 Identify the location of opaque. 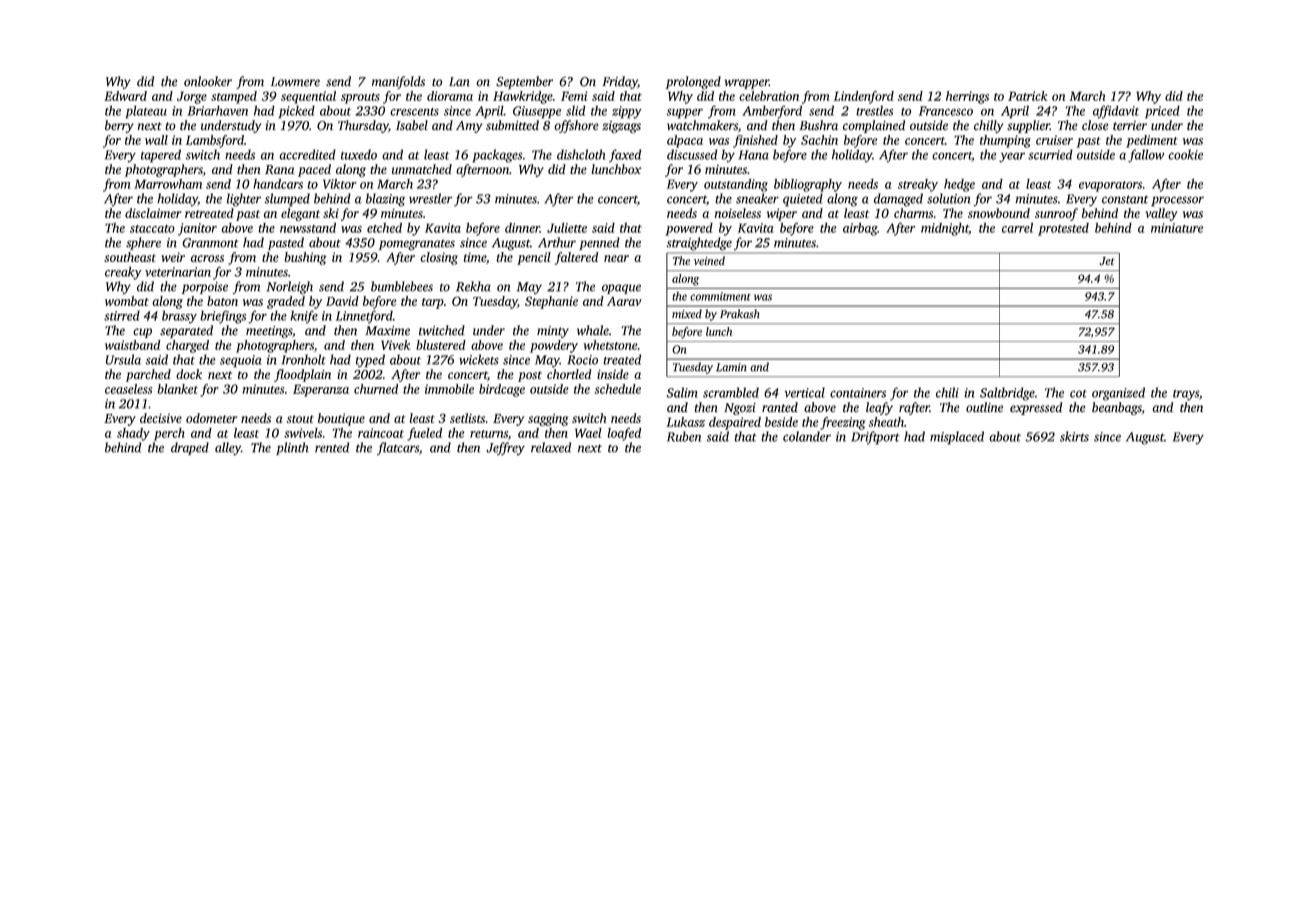
(621, 289).
